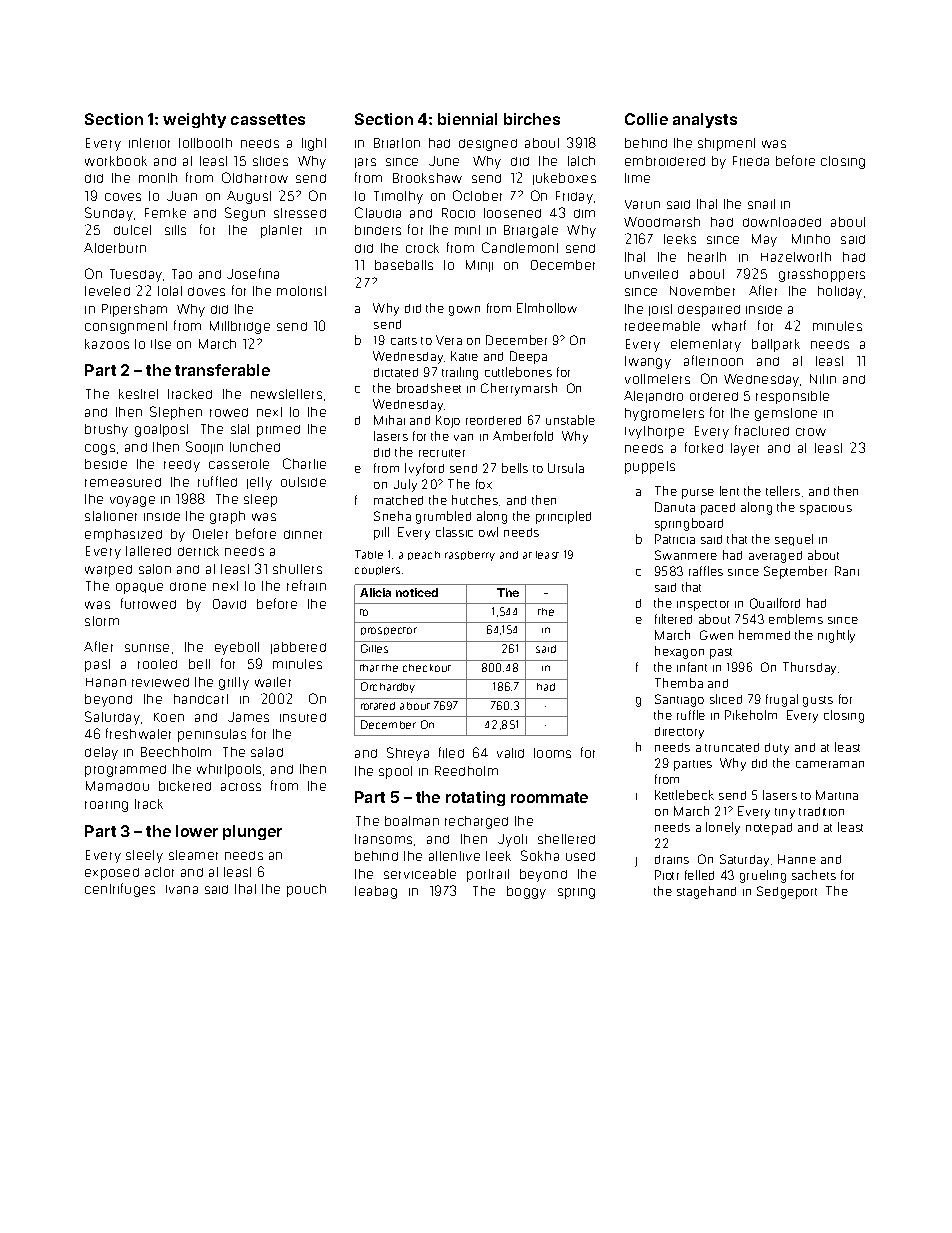 This page has width=952, height=1233. I want to click on transferable, so click(222, 370).
